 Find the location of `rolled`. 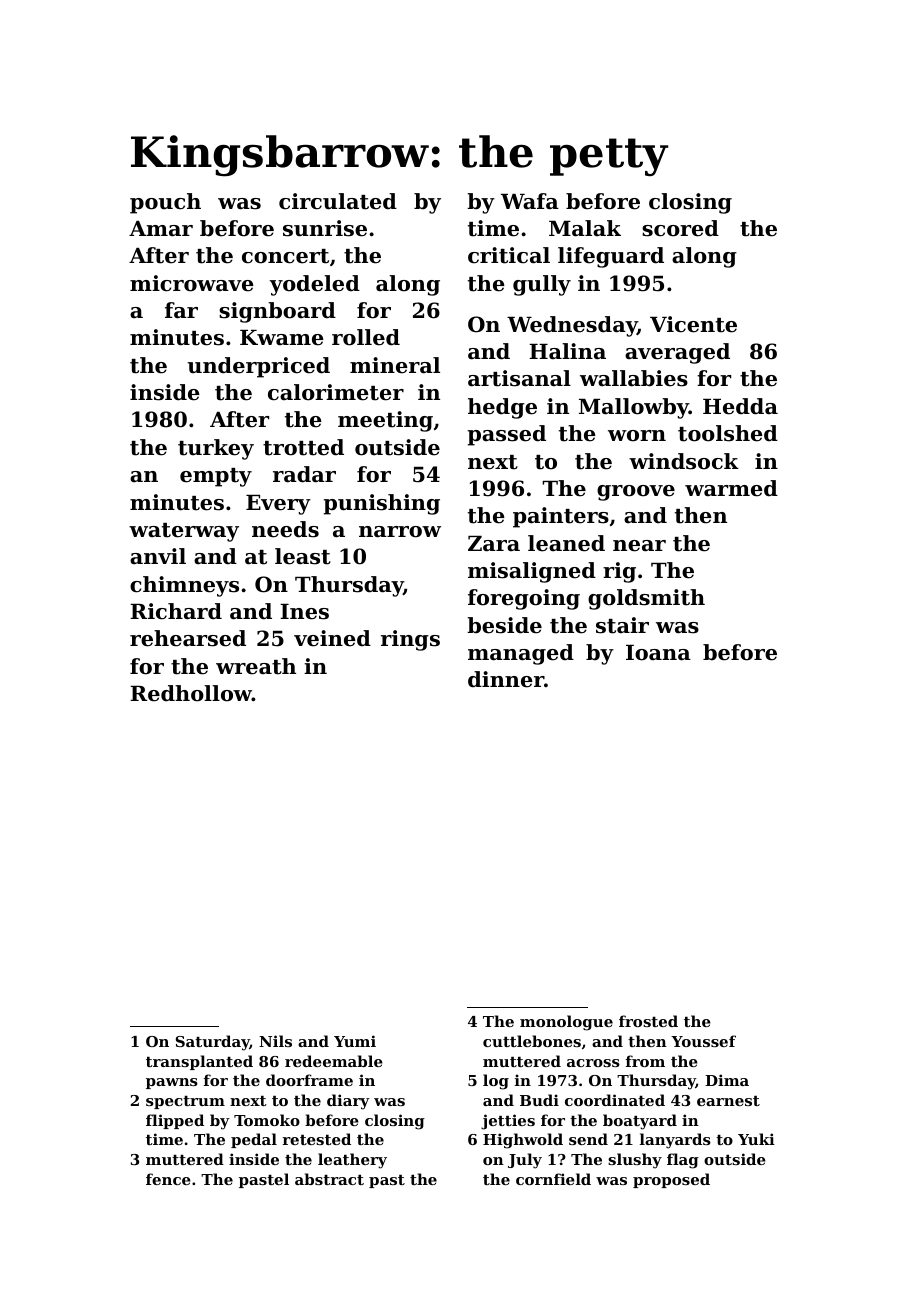

rolled is located at coordinates (366, 337).
